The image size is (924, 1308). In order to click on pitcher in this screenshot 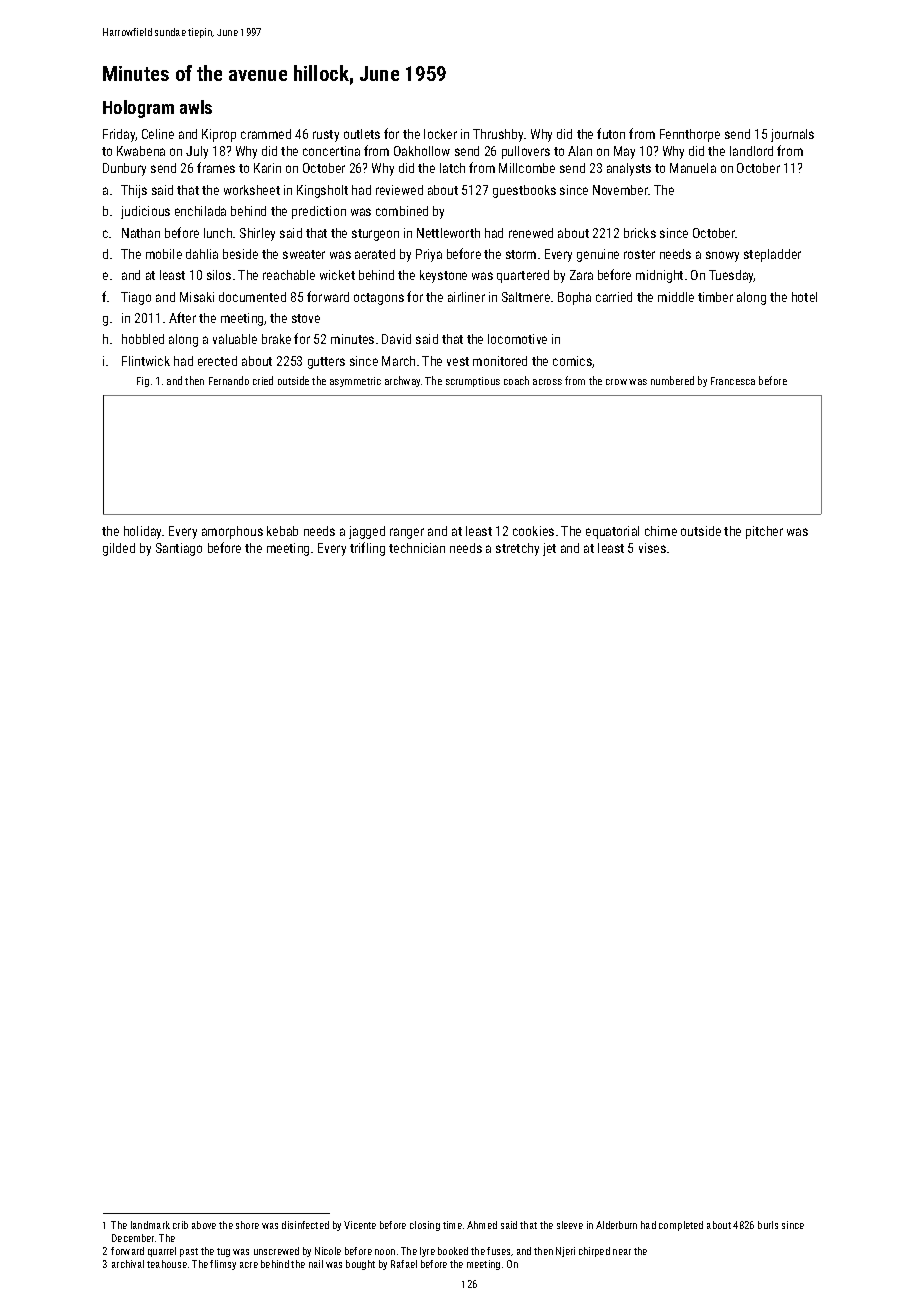, I will do `click(764, 532)`.
